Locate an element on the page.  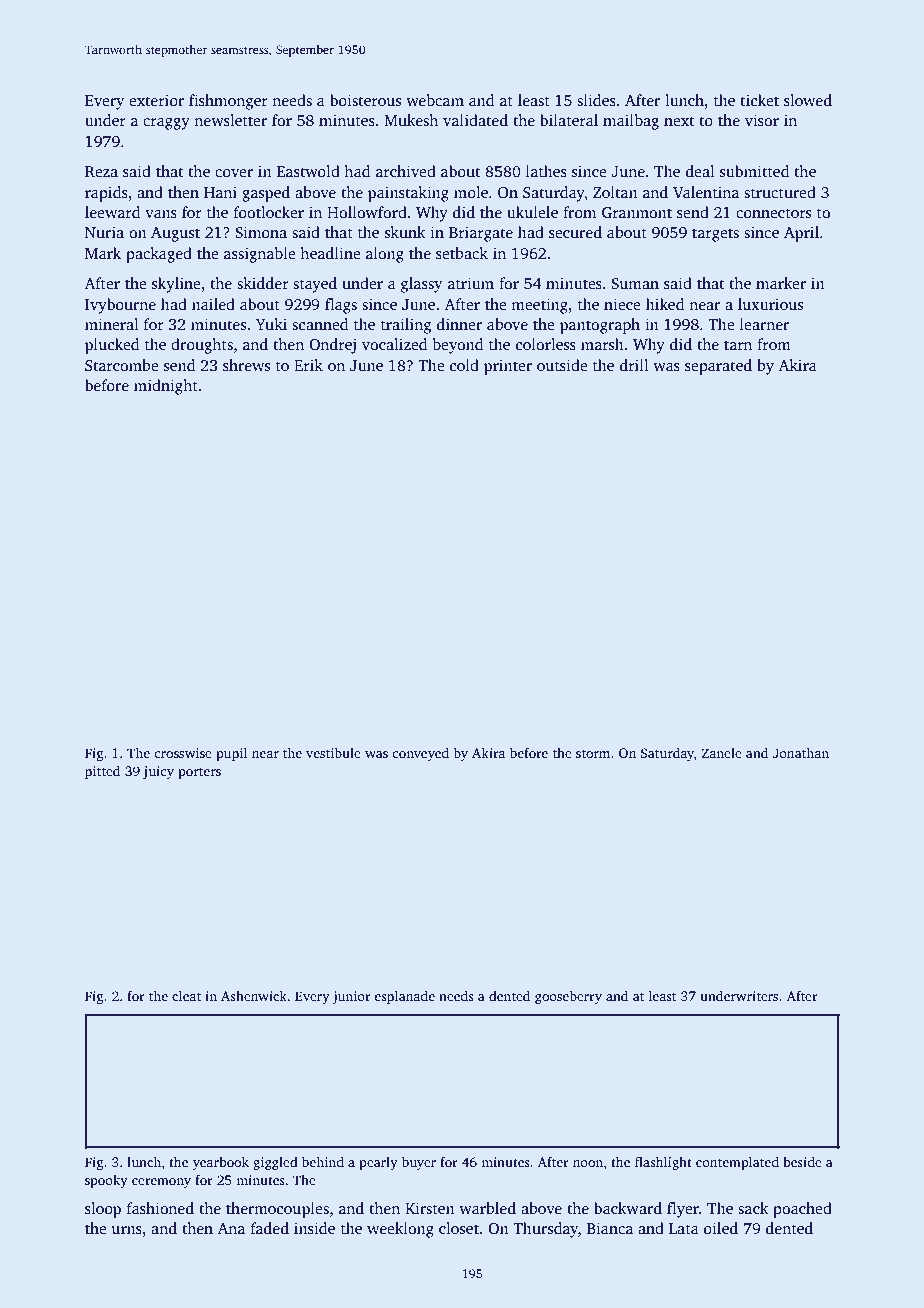
slowed is located at coordinates (808, 100).
